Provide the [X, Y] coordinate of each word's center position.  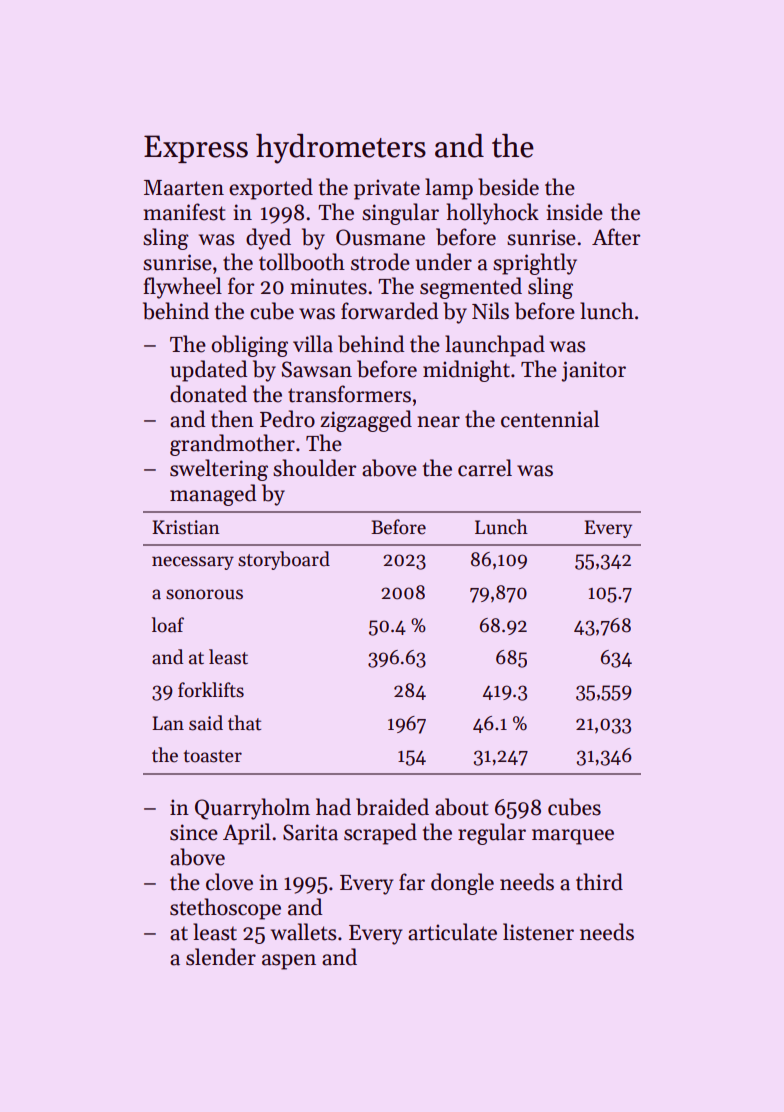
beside [508, 187]
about [461, 807]
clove [229, 882]
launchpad [495, 346]
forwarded [389, 311]
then [232, 419]
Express [196, 149]
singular [400, 214]
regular [492, 834]
